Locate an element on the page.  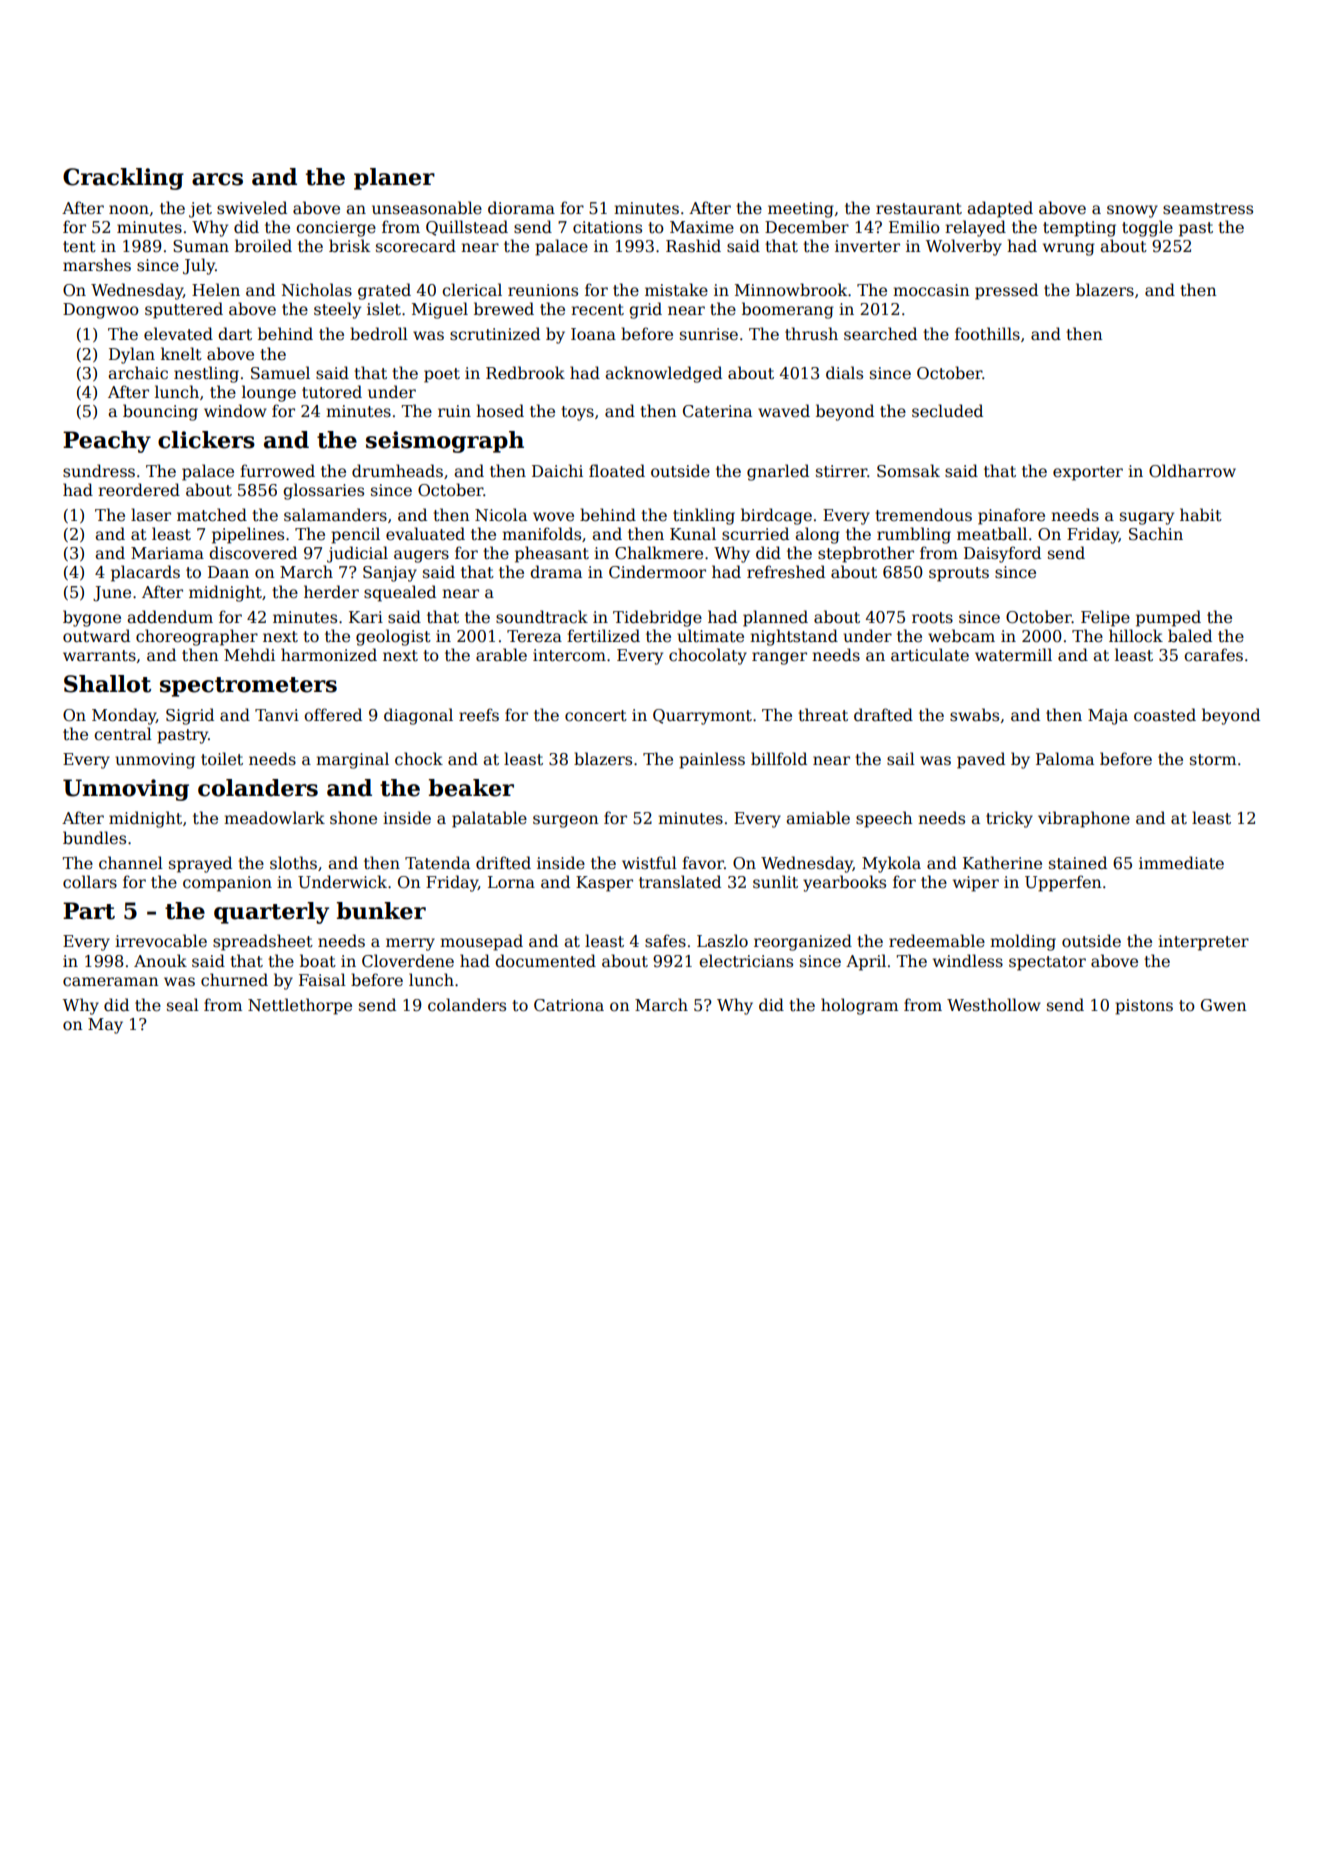
Dylan is located at coordinates (132, 355).
